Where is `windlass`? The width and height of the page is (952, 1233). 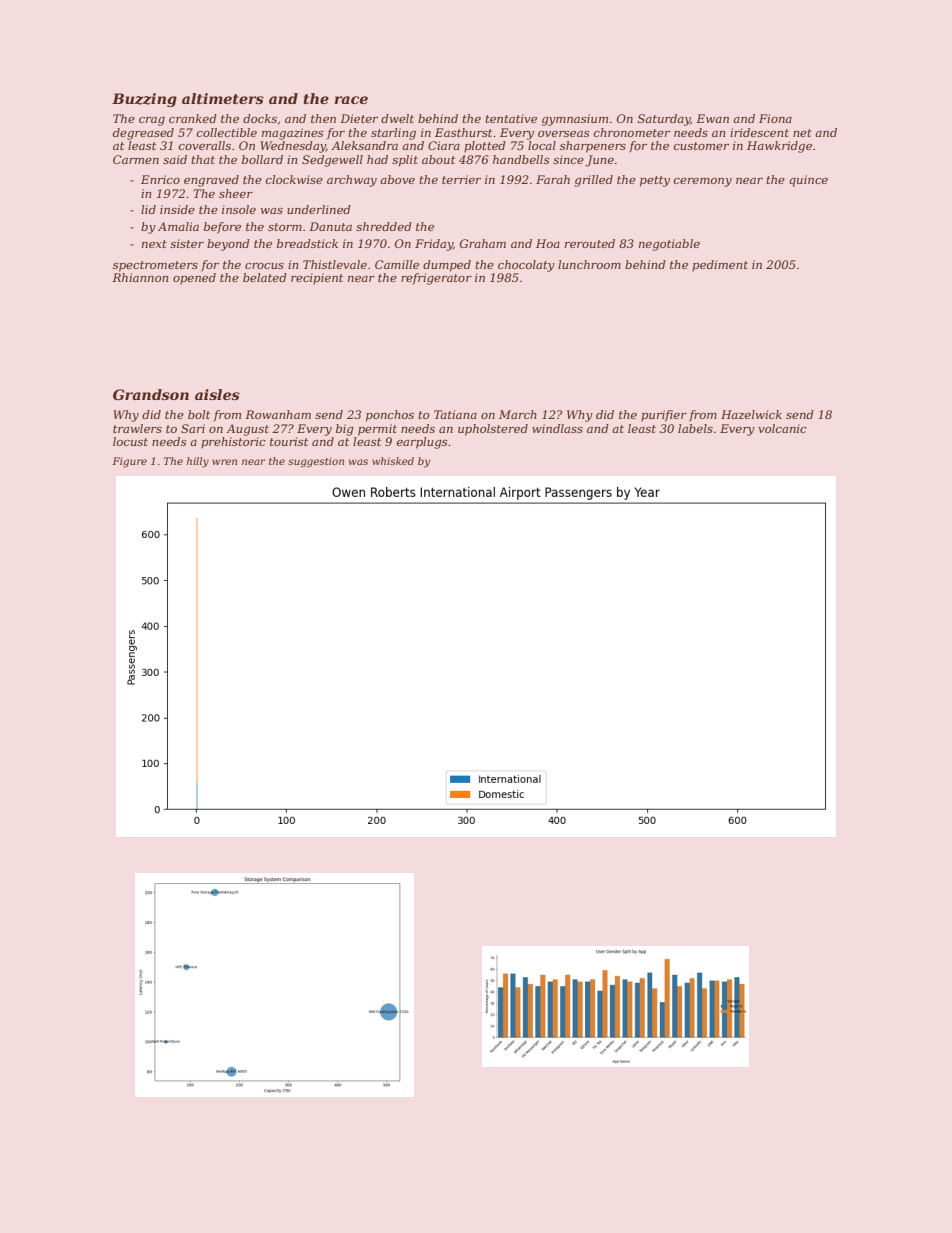
windlass is located at coordinates (557, 428).
